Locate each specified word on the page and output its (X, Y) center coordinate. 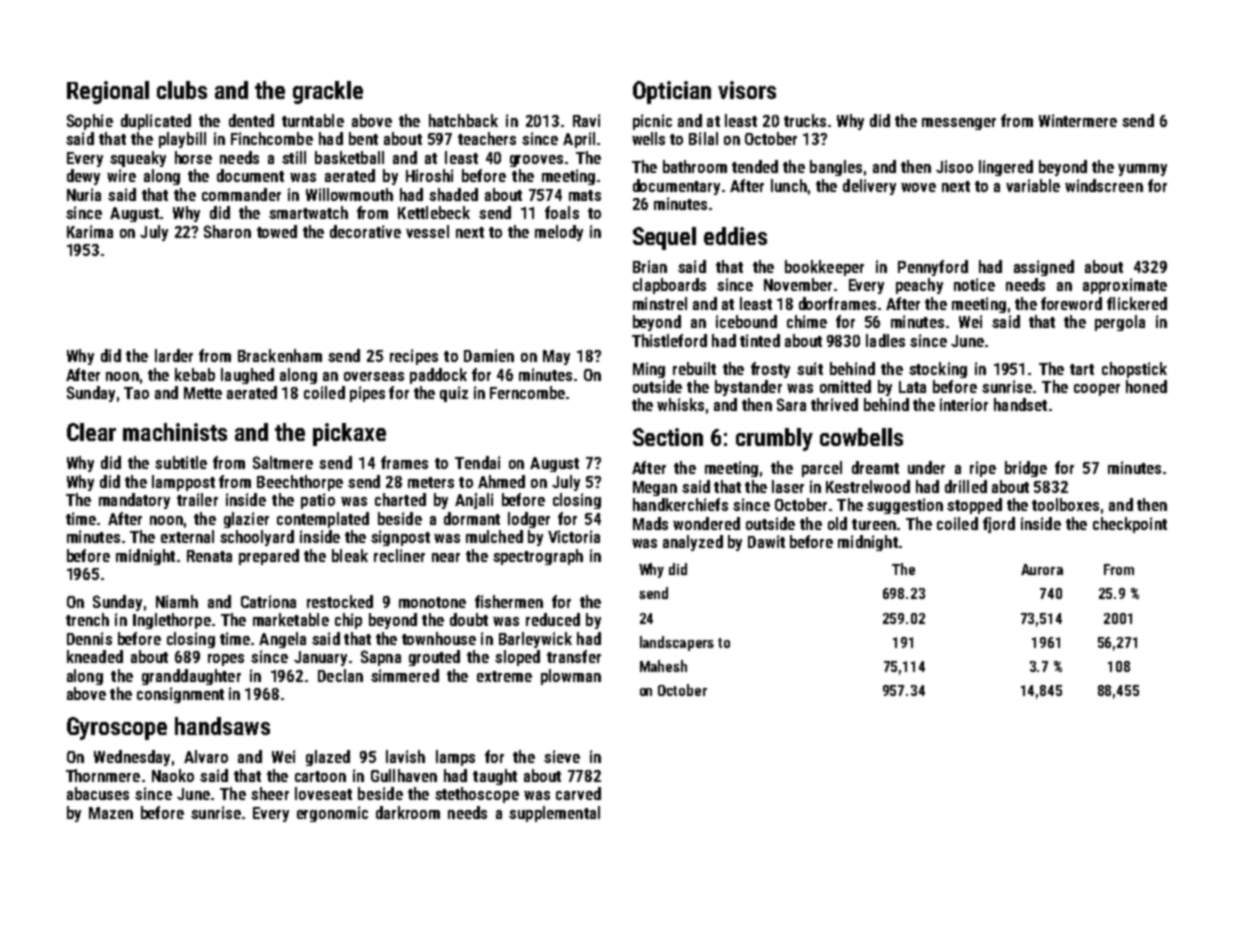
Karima (90, 231)
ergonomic (332, 814)
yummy (1142, 170)
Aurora (1042, 569)
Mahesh (663, 666)
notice (974, 284)
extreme (504, 676)
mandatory (134, 501)
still (294, 157)
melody (559, 233)
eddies (735, 236)
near (446, 557)
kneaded (95, 656)
